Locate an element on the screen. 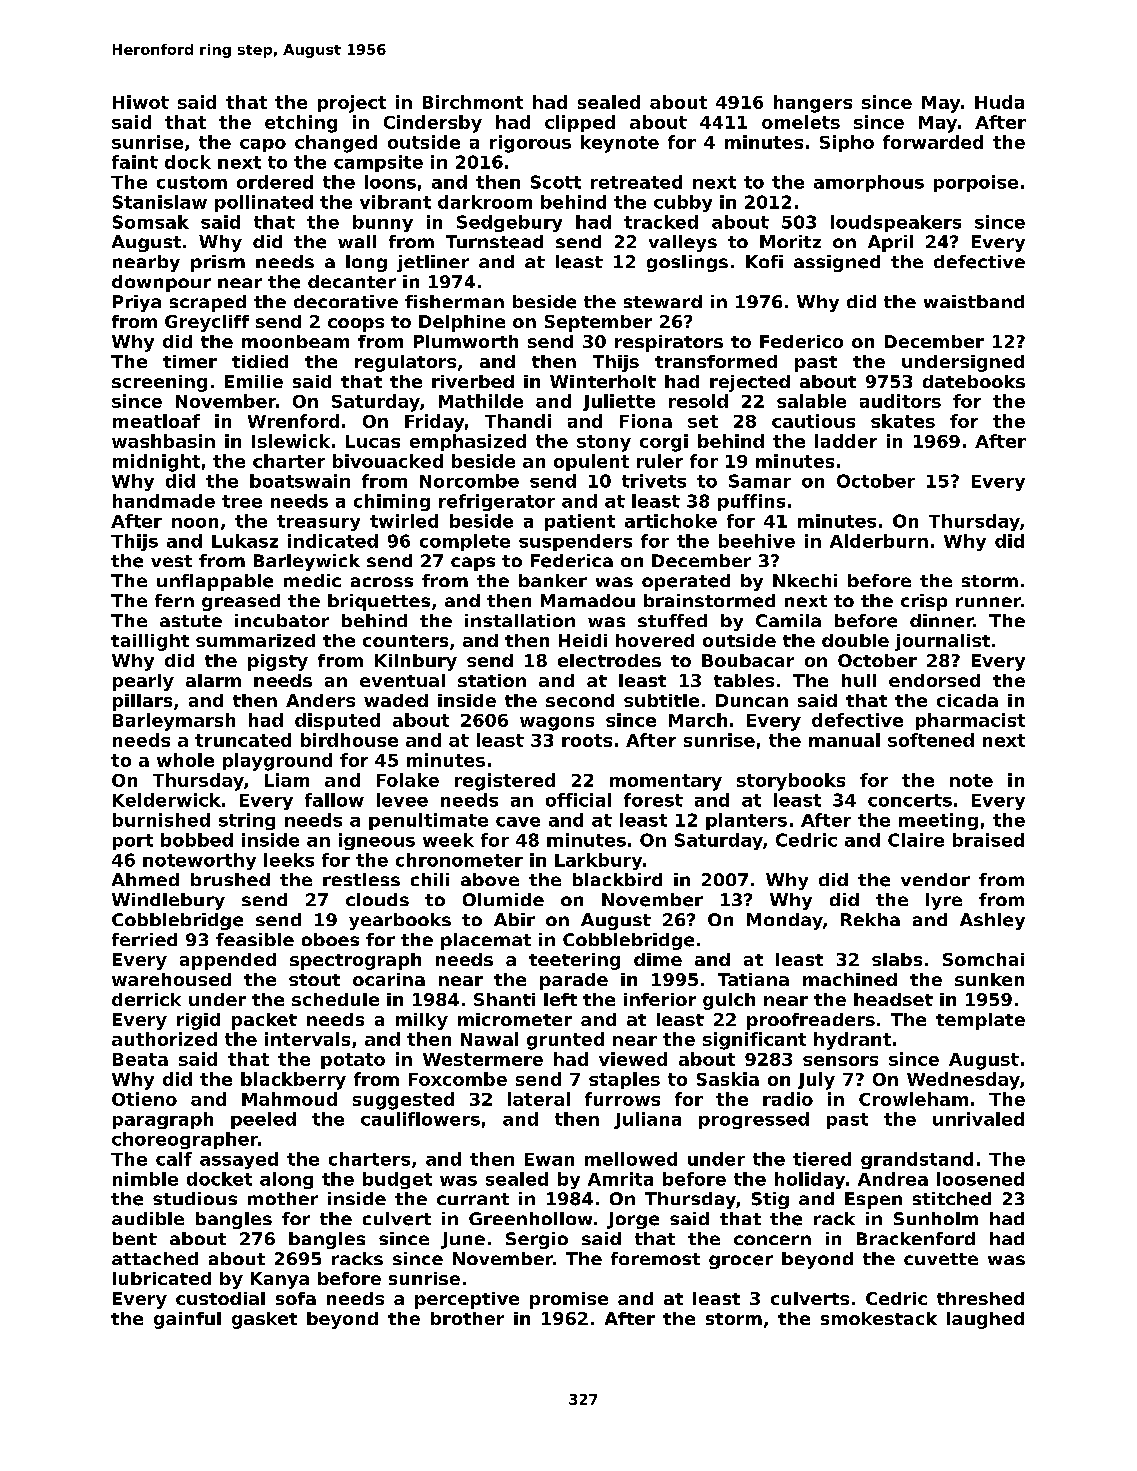  Kelderwick is located at coordinates (167, 800).
